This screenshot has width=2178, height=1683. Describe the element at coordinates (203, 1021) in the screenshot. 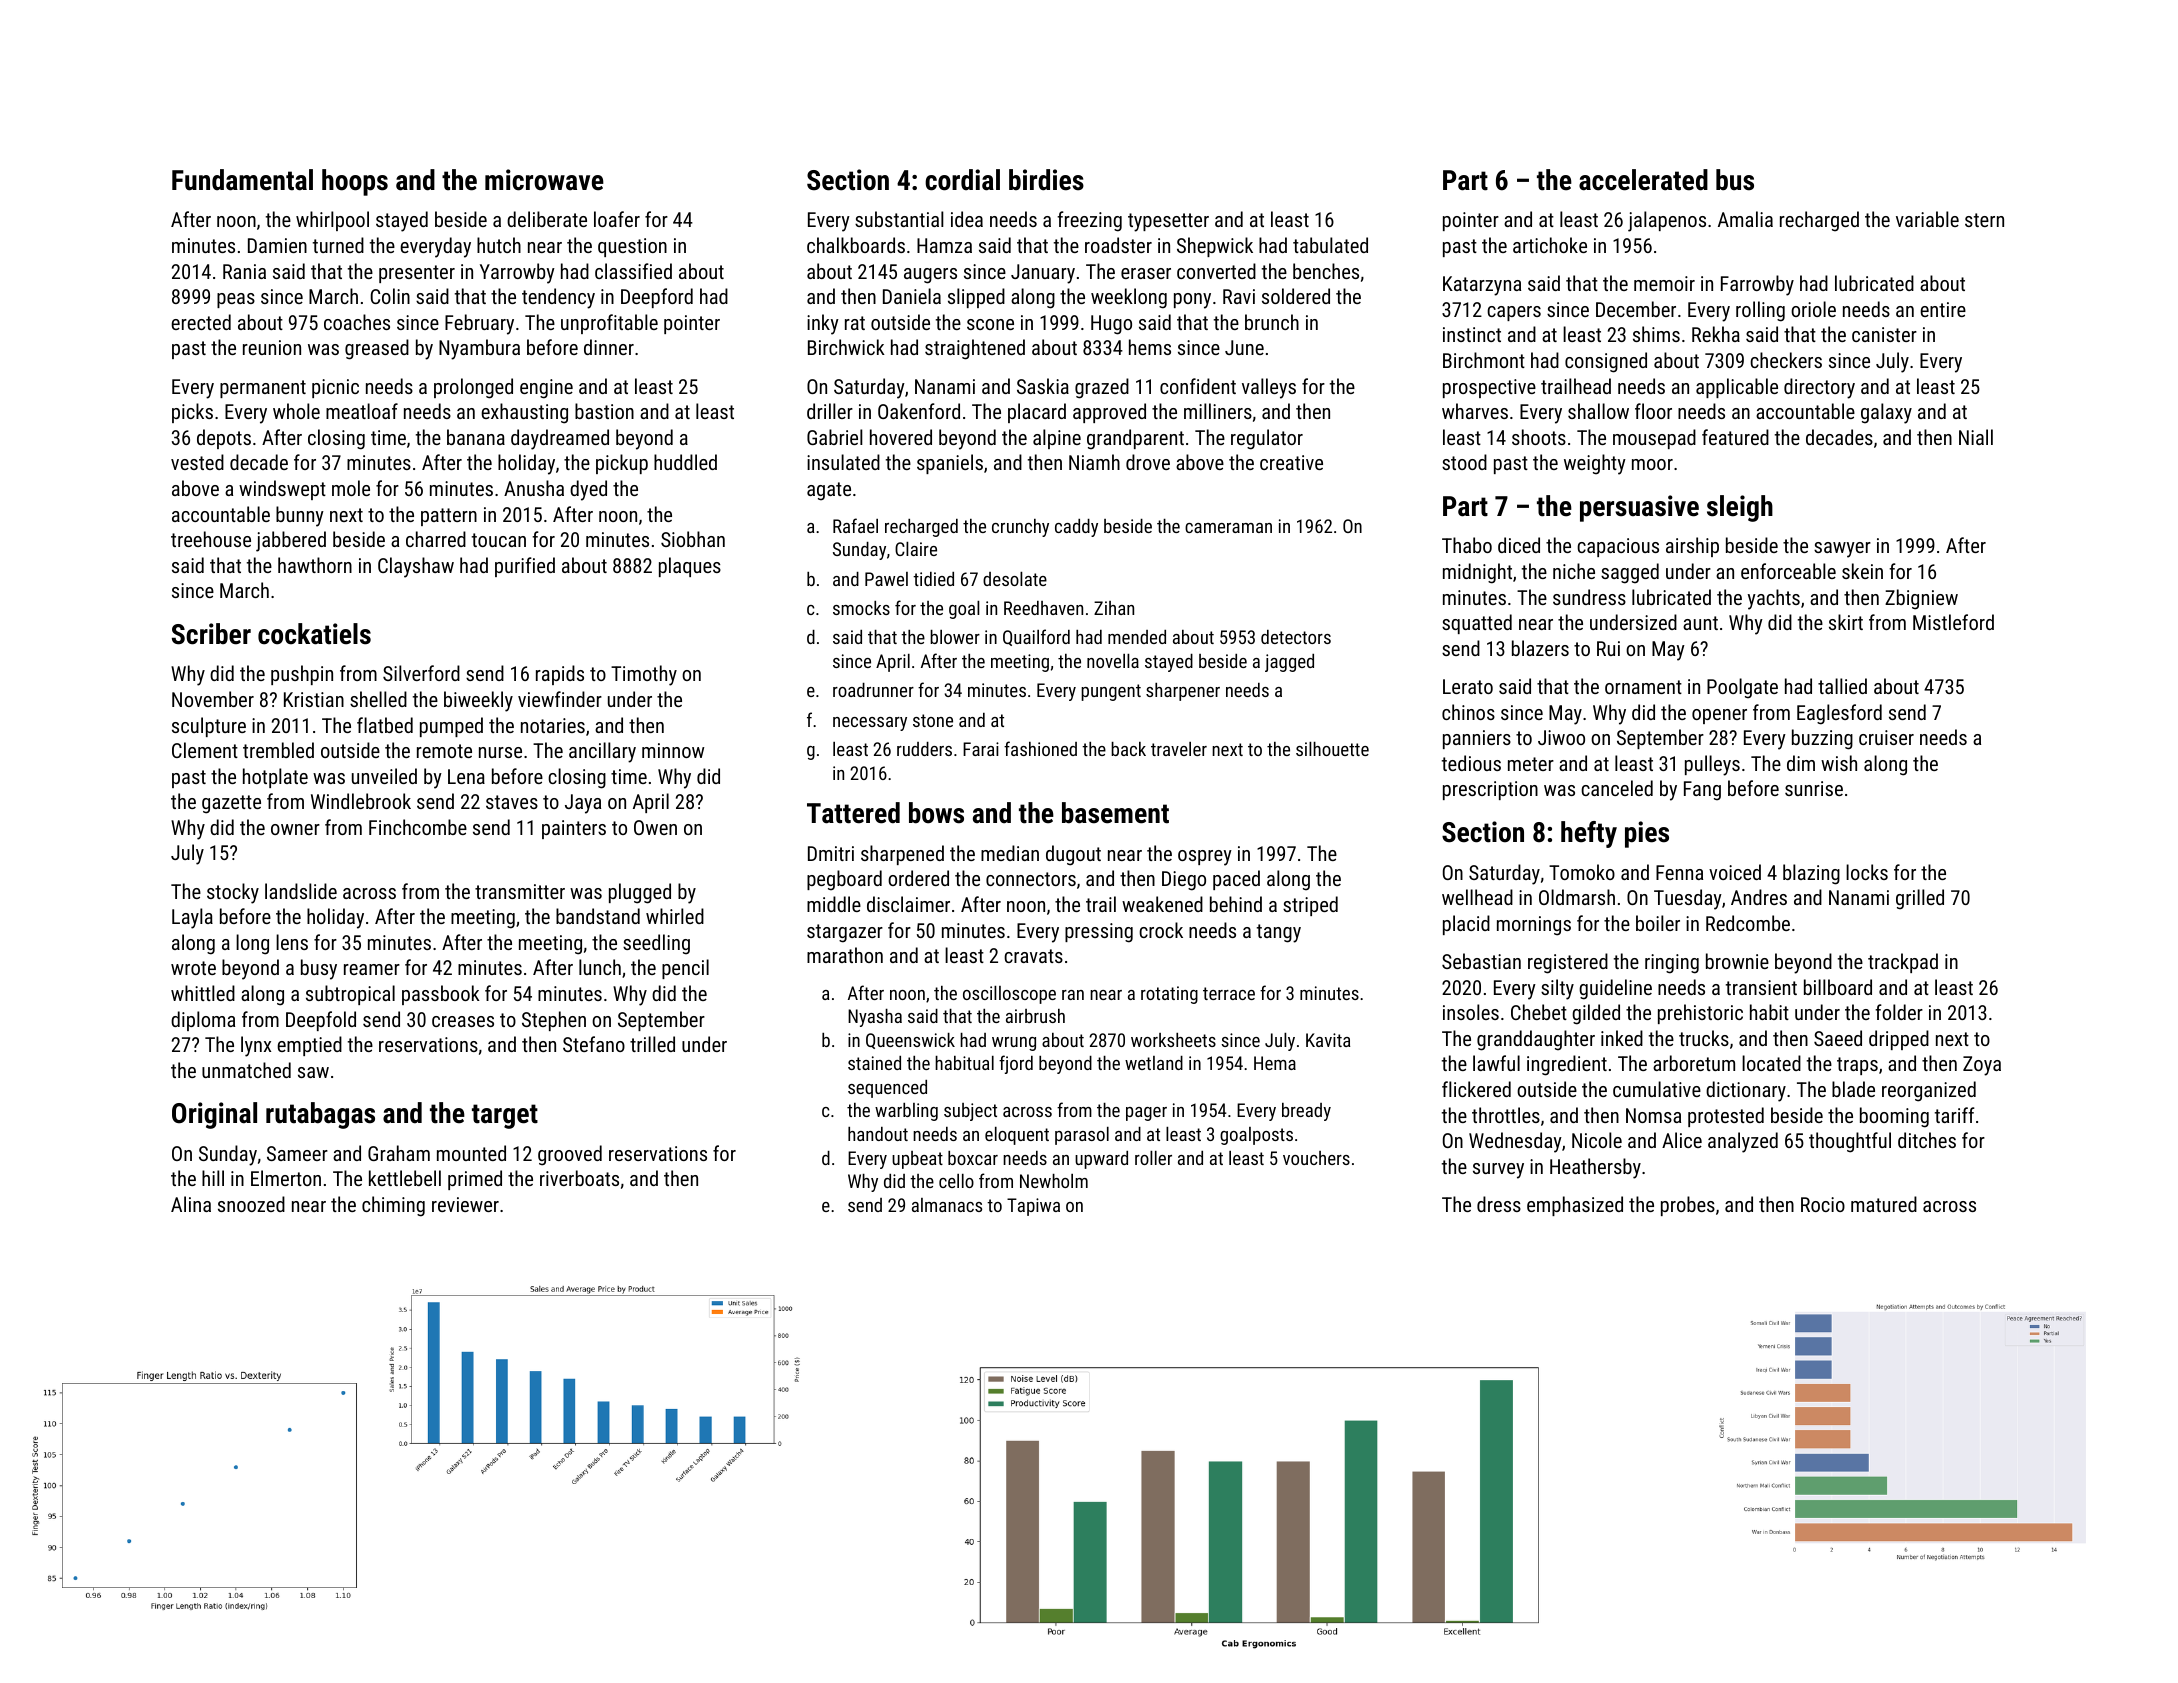

I see `diploma` at that location.
